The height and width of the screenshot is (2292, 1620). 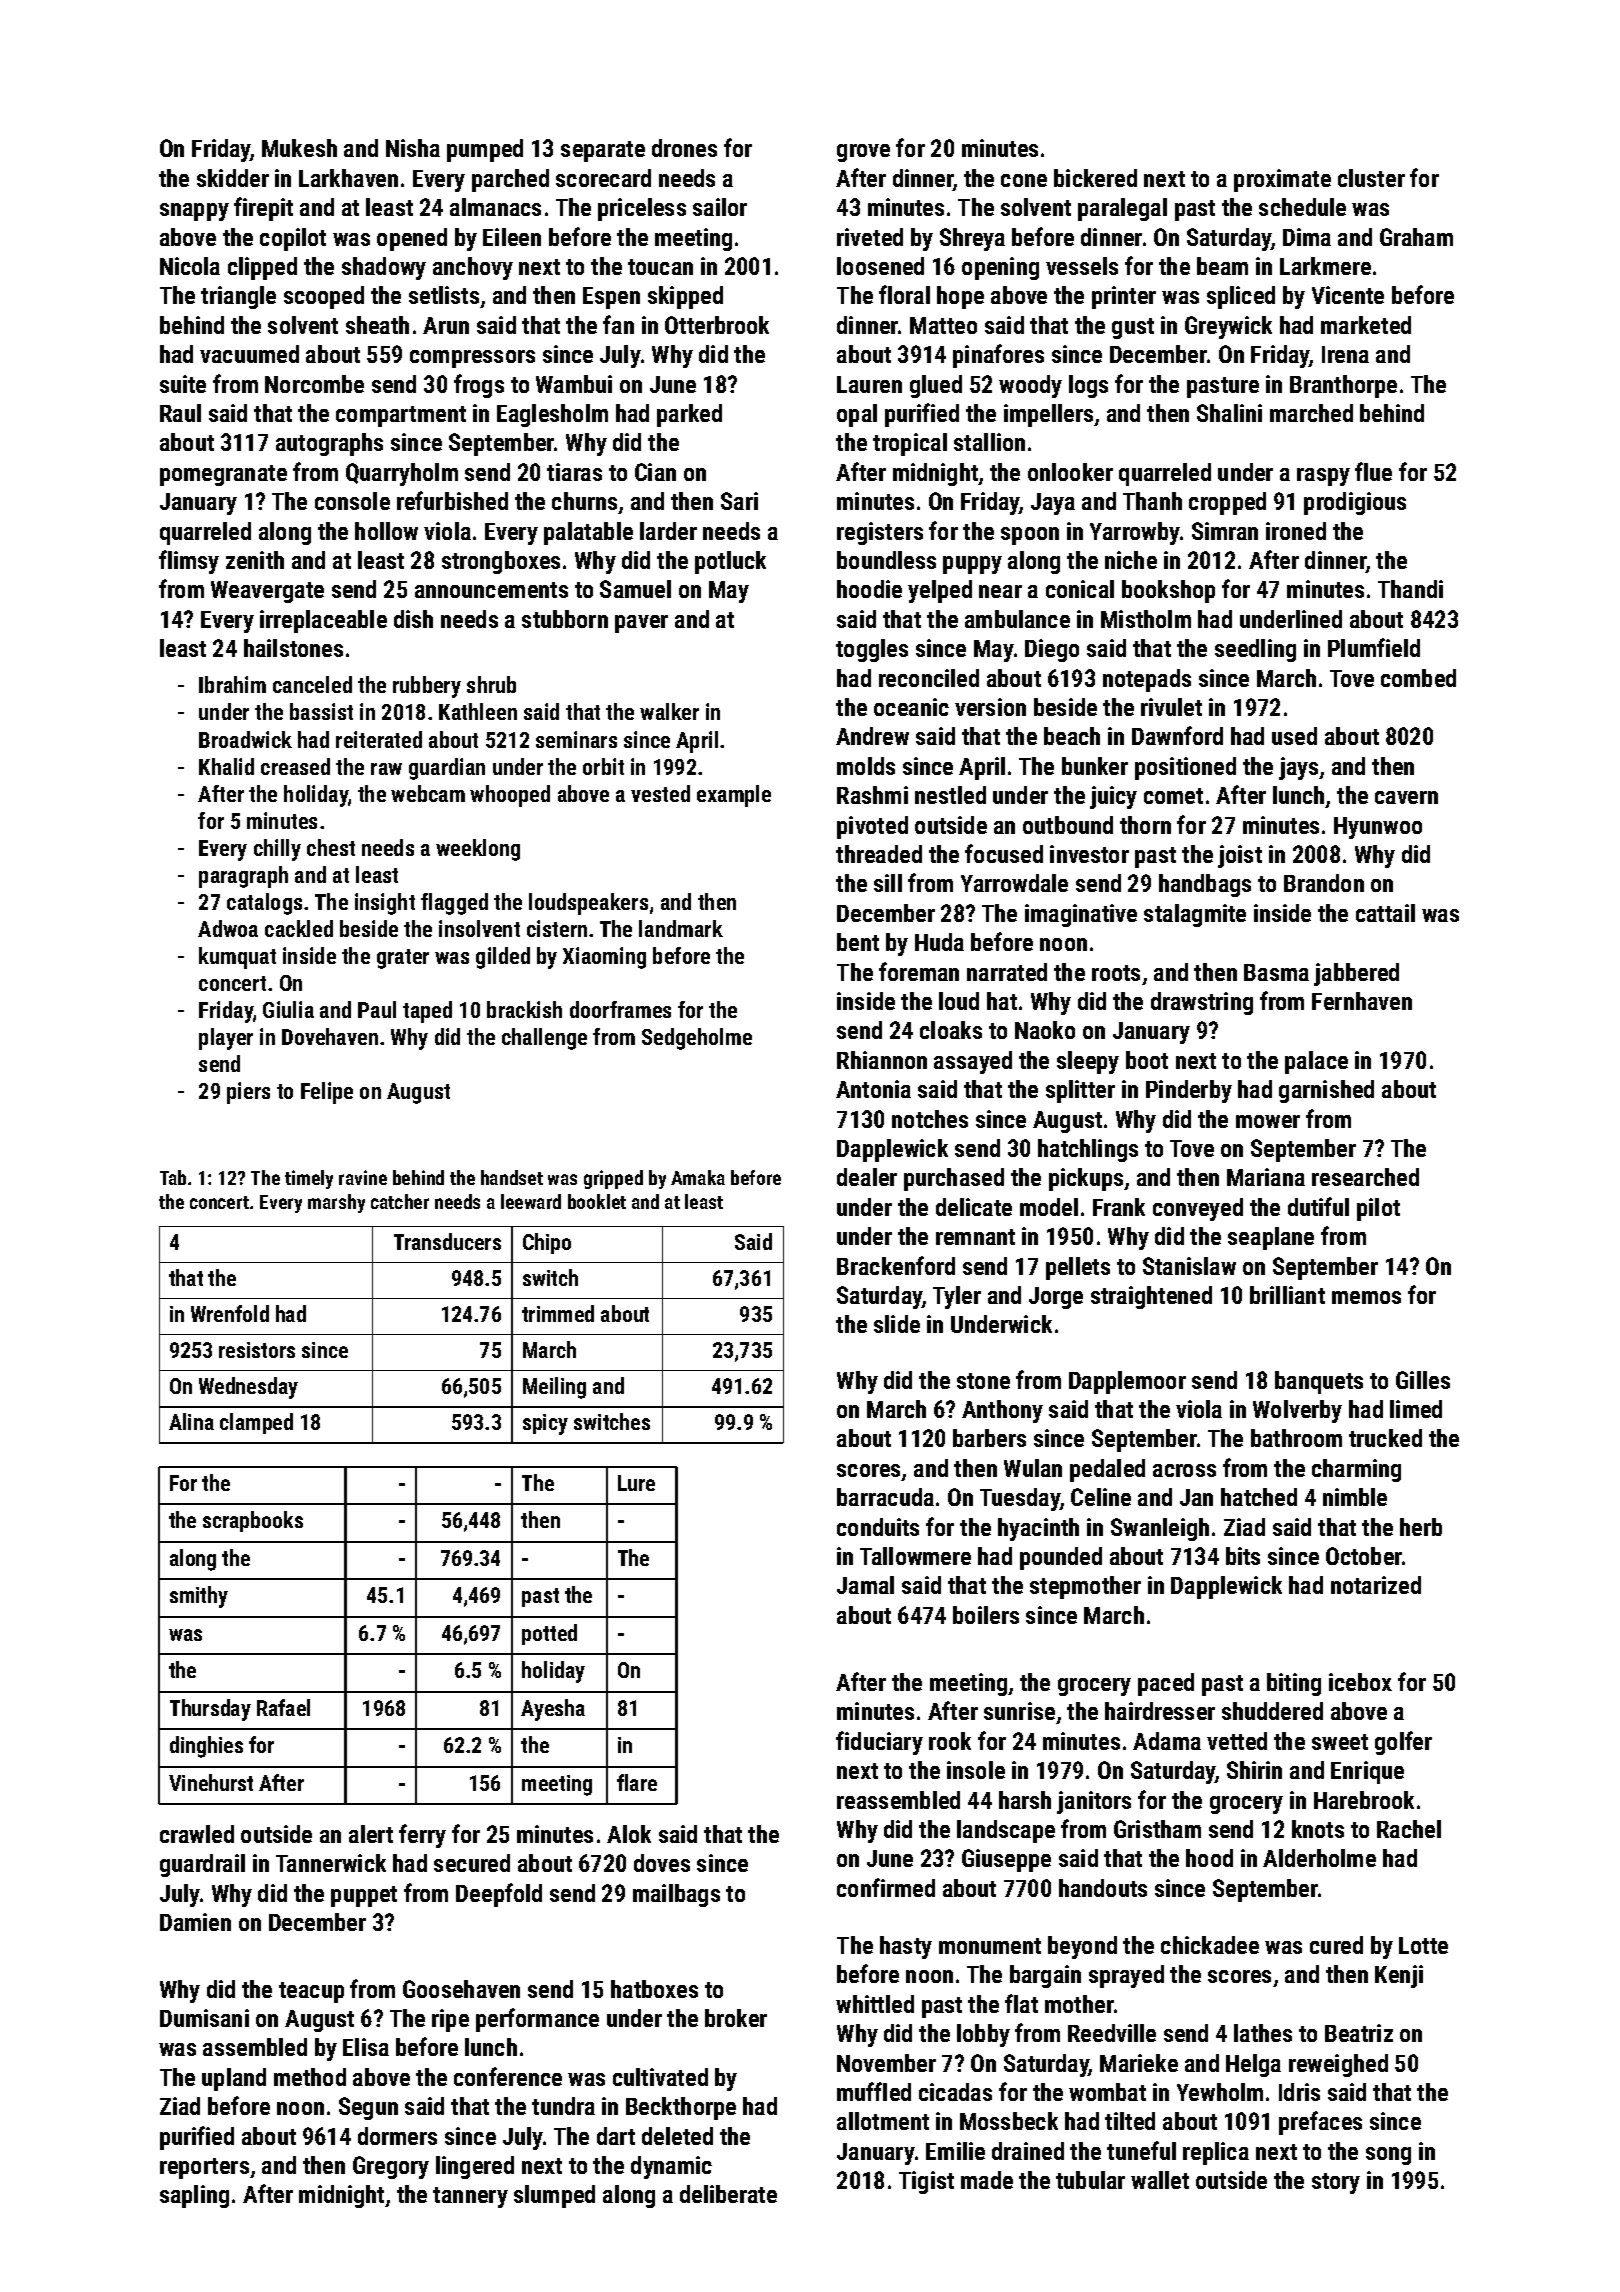 What do you see at coordinates (283, 1707) in the screenshot?
I see `Rafael` at bounding box center [283, 1707].
